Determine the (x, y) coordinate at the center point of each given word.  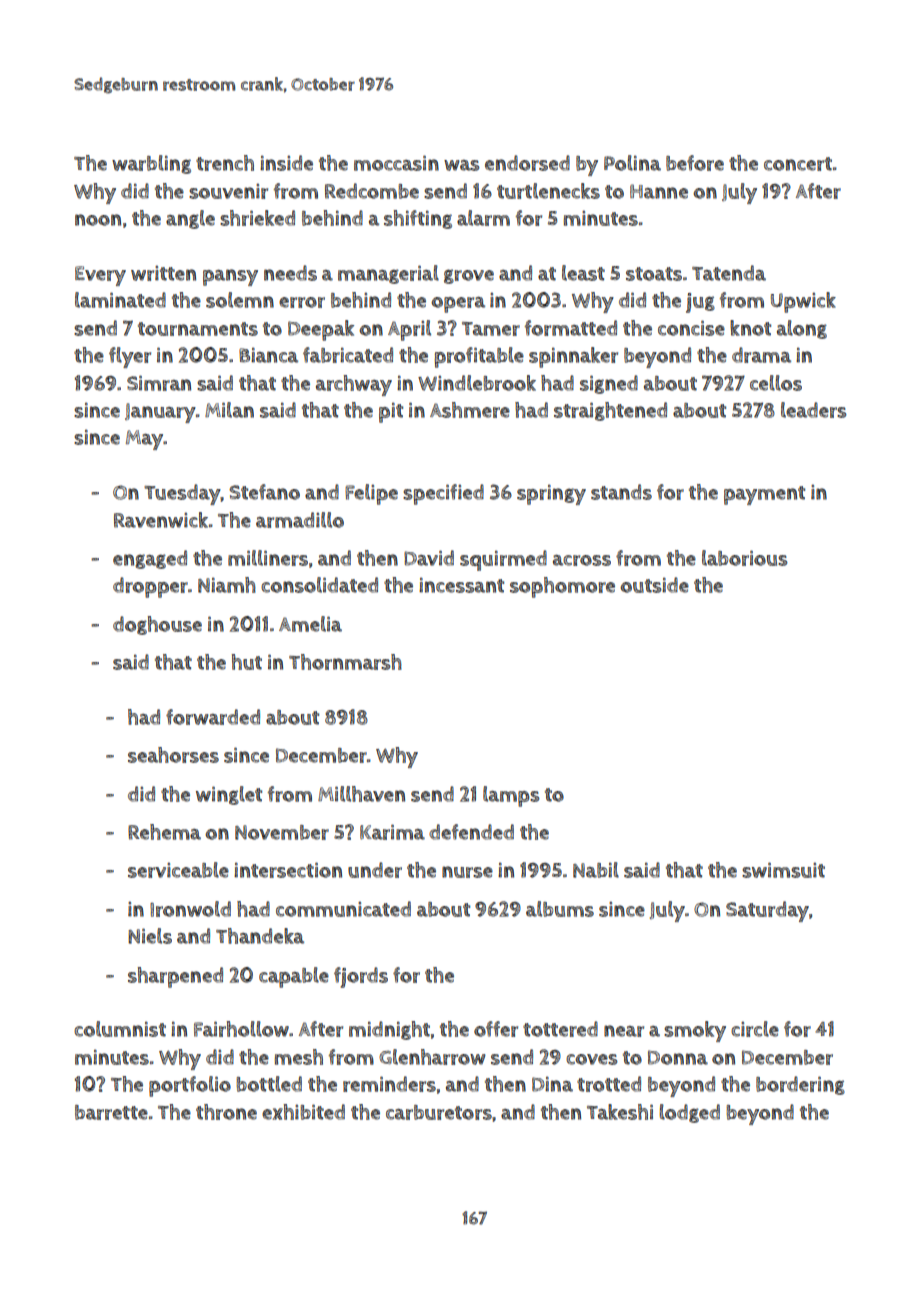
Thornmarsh (345, 662)
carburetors (439, 1112)
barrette (111, 1112)
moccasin (396, 163)
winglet (229, 795)
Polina (632, 163)
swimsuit (783, 870)
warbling (151, 164)
